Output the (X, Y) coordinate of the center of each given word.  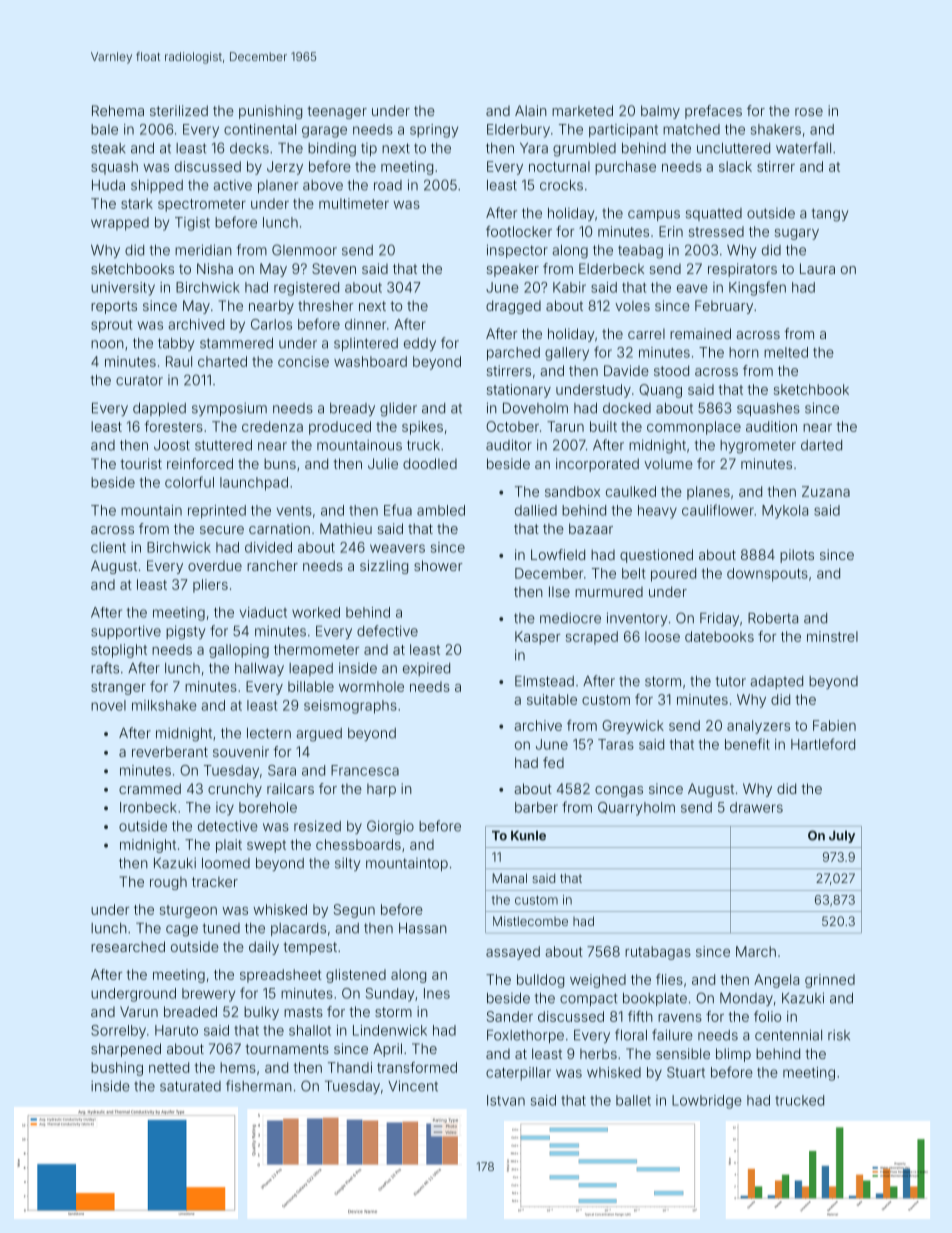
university (123, 289)
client (108, 547)
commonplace (694, 428)
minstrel (832, 636)
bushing (117, 1069)
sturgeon (188, 911)
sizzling (384, 567)
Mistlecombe (530, 921)
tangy (830, 215)
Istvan (506, 1100)
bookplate (655, 999)
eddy (420, 344)
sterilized (179, 110)
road (388, 185)
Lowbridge (707, 1102)
